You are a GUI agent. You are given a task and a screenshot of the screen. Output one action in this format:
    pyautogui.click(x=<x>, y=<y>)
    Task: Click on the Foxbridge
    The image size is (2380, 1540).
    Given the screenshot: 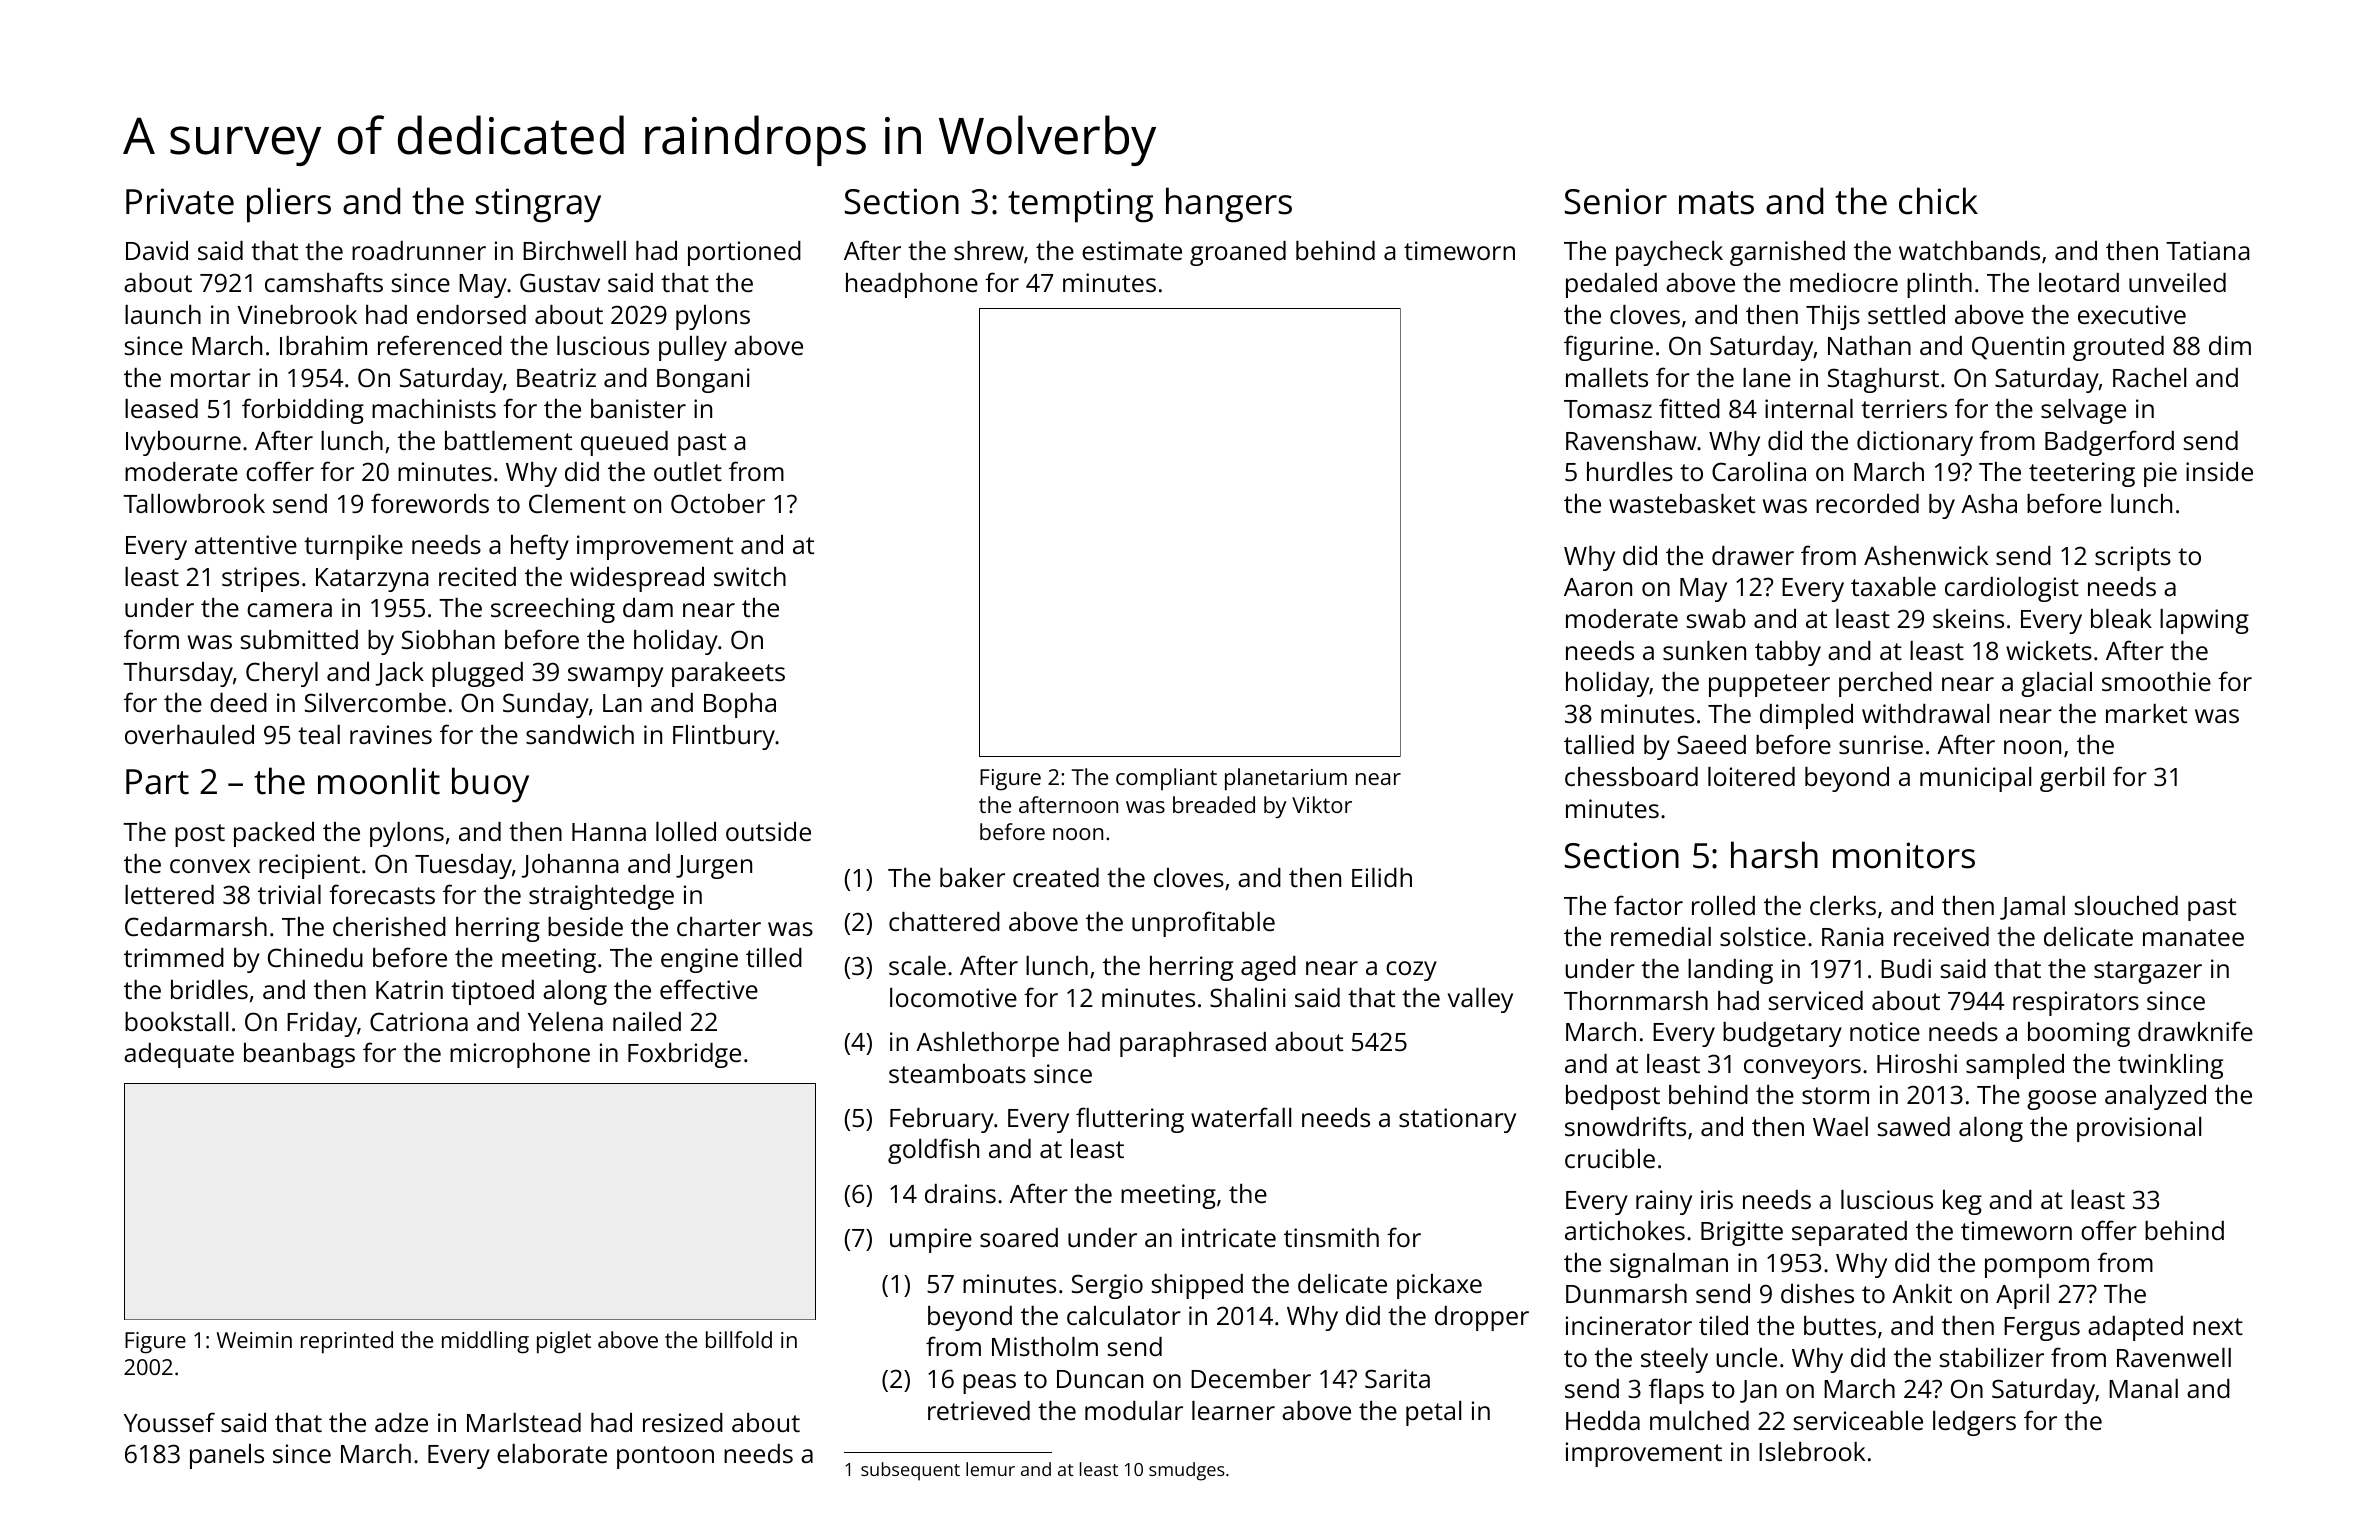 What is the action you would take?
    pyautogui.click(x=684, y=1055)
